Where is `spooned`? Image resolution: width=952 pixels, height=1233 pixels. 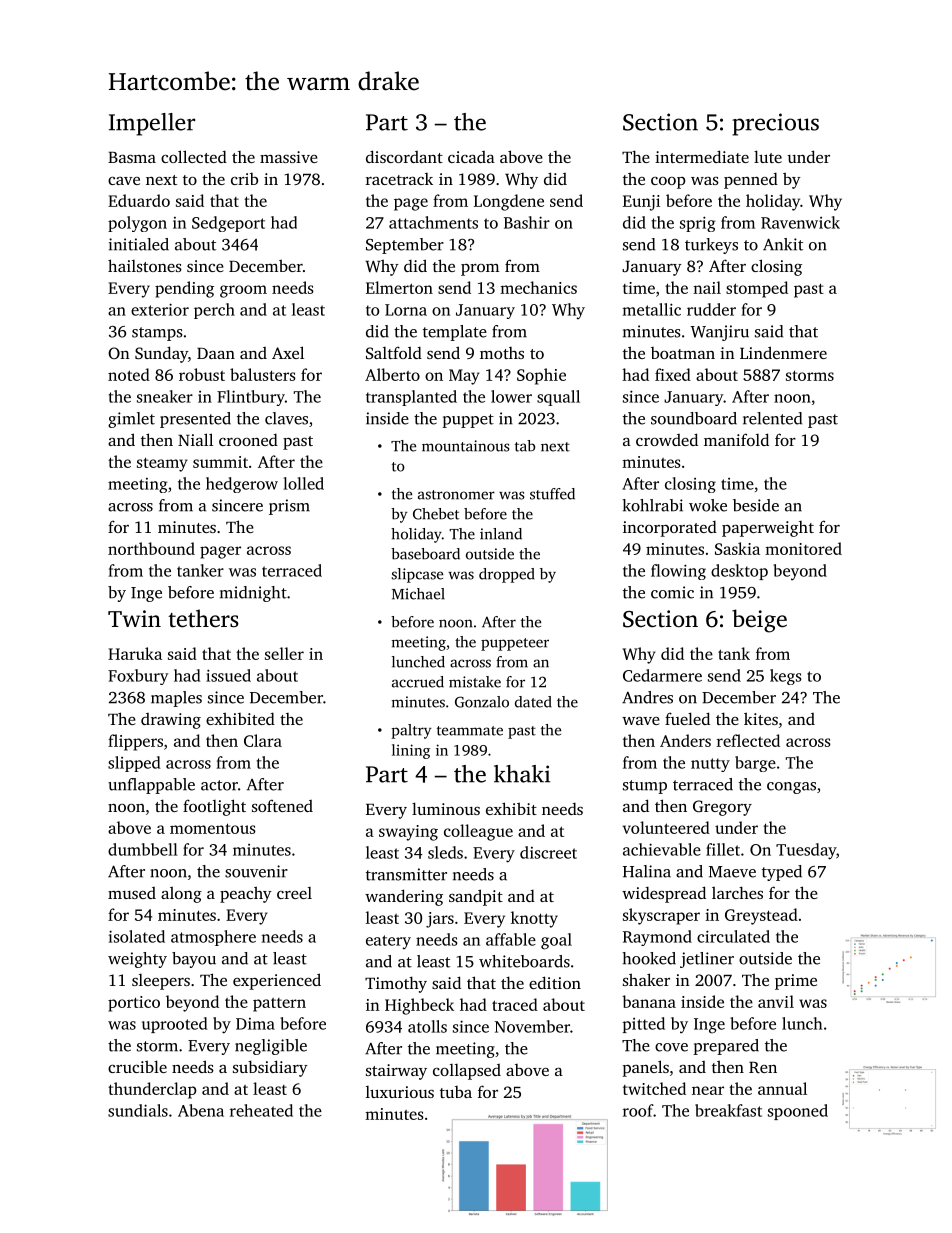 spooned is located at coordinates (798, 1112).
